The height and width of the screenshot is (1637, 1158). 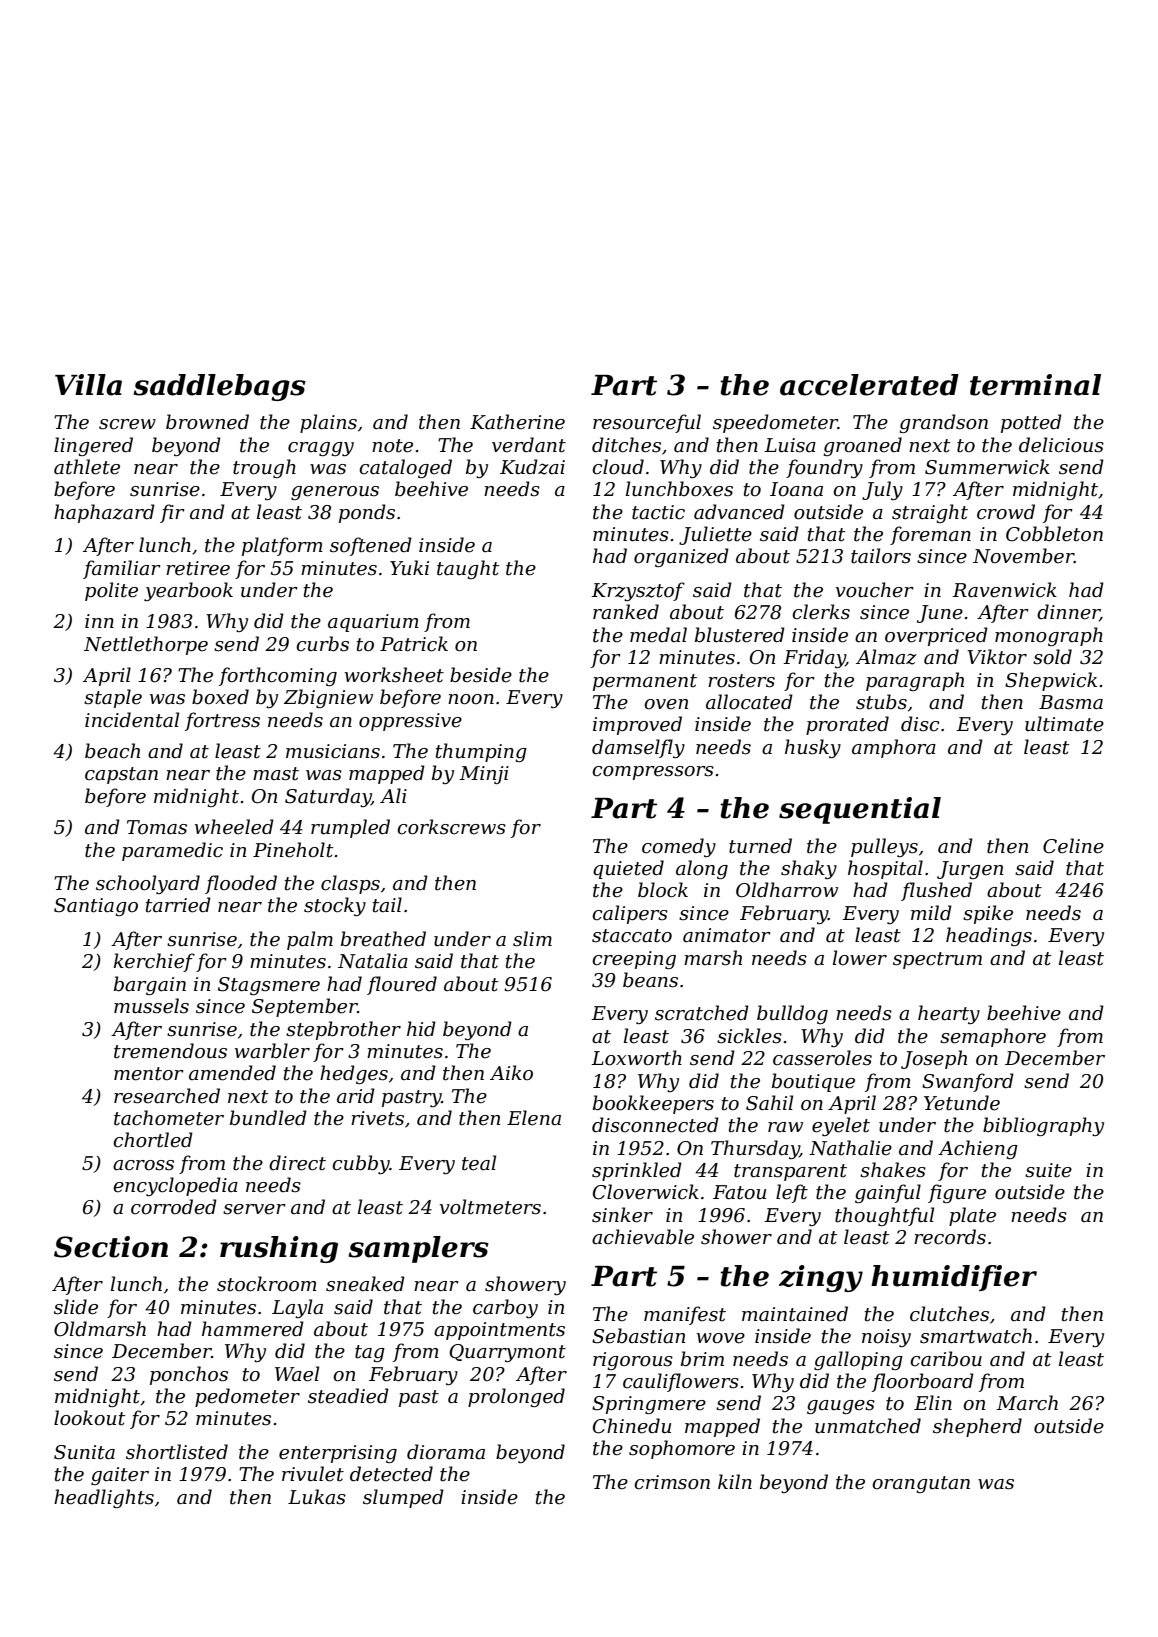 I want to click on Stagsmere, so click(x=269, y=986).
